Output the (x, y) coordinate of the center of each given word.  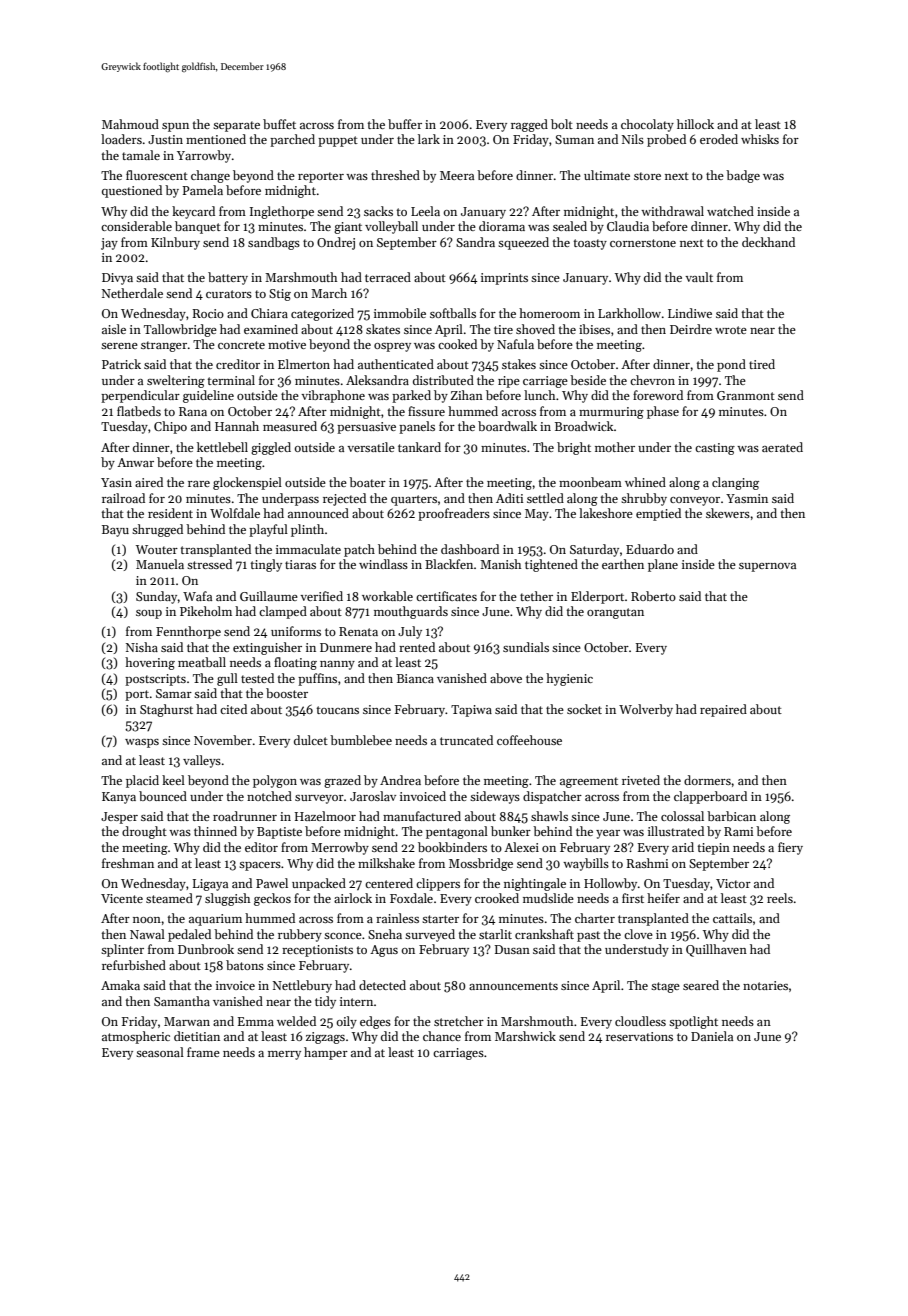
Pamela (202, 190)
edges (375, 1022)
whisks (760, 139)
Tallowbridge (180, 330)
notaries (765, 985)
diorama (502, 226)
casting (715, 449)
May (537, 515)
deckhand (768, 242)
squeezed (523, 243)
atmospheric (136, 1037)
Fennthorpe (188, 632)
